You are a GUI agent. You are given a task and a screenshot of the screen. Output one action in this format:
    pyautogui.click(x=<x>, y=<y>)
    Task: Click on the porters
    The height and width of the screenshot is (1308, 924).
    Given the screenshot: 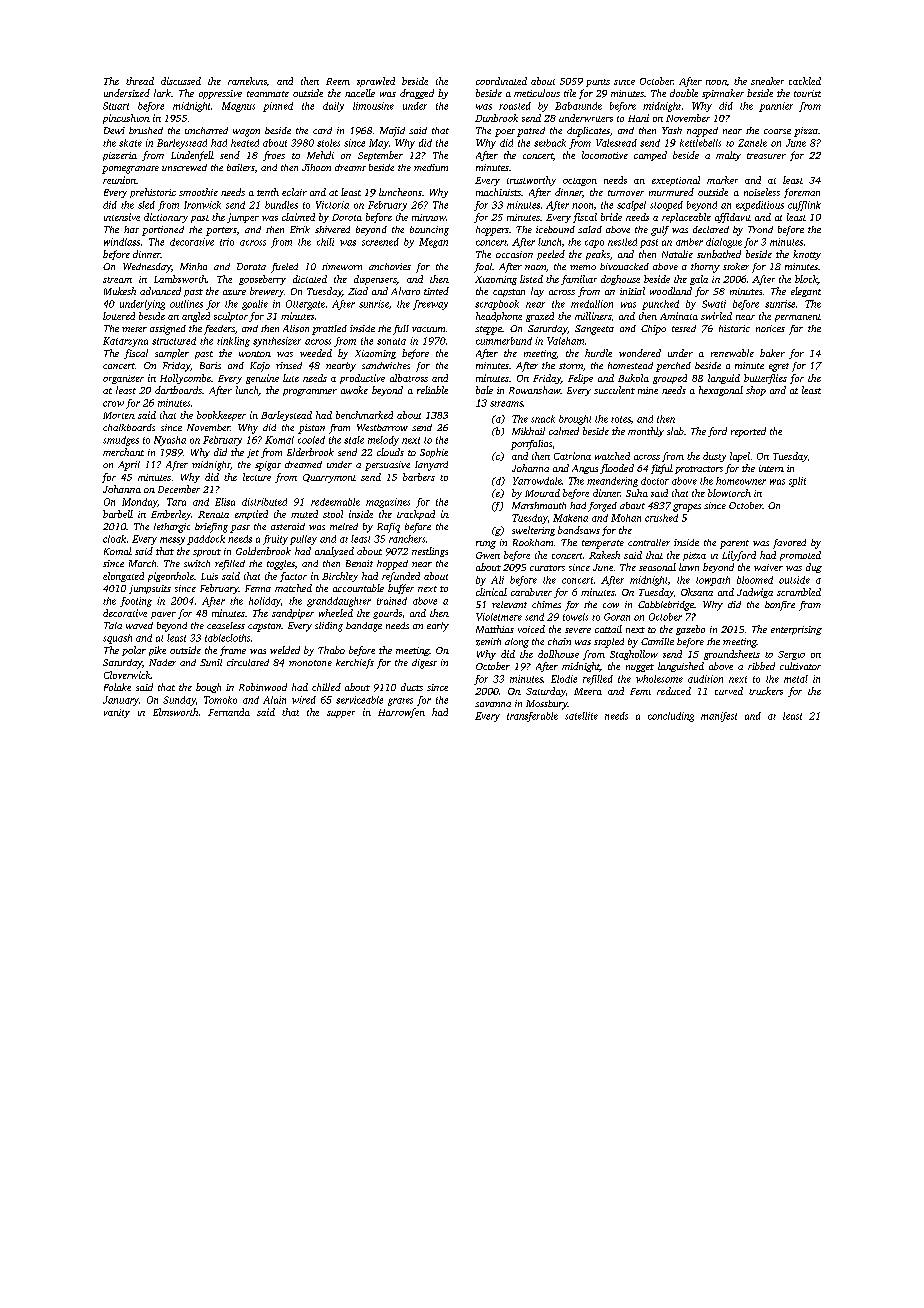 What is the action you would take?
    pyautogui.click(x=221, y=231)
